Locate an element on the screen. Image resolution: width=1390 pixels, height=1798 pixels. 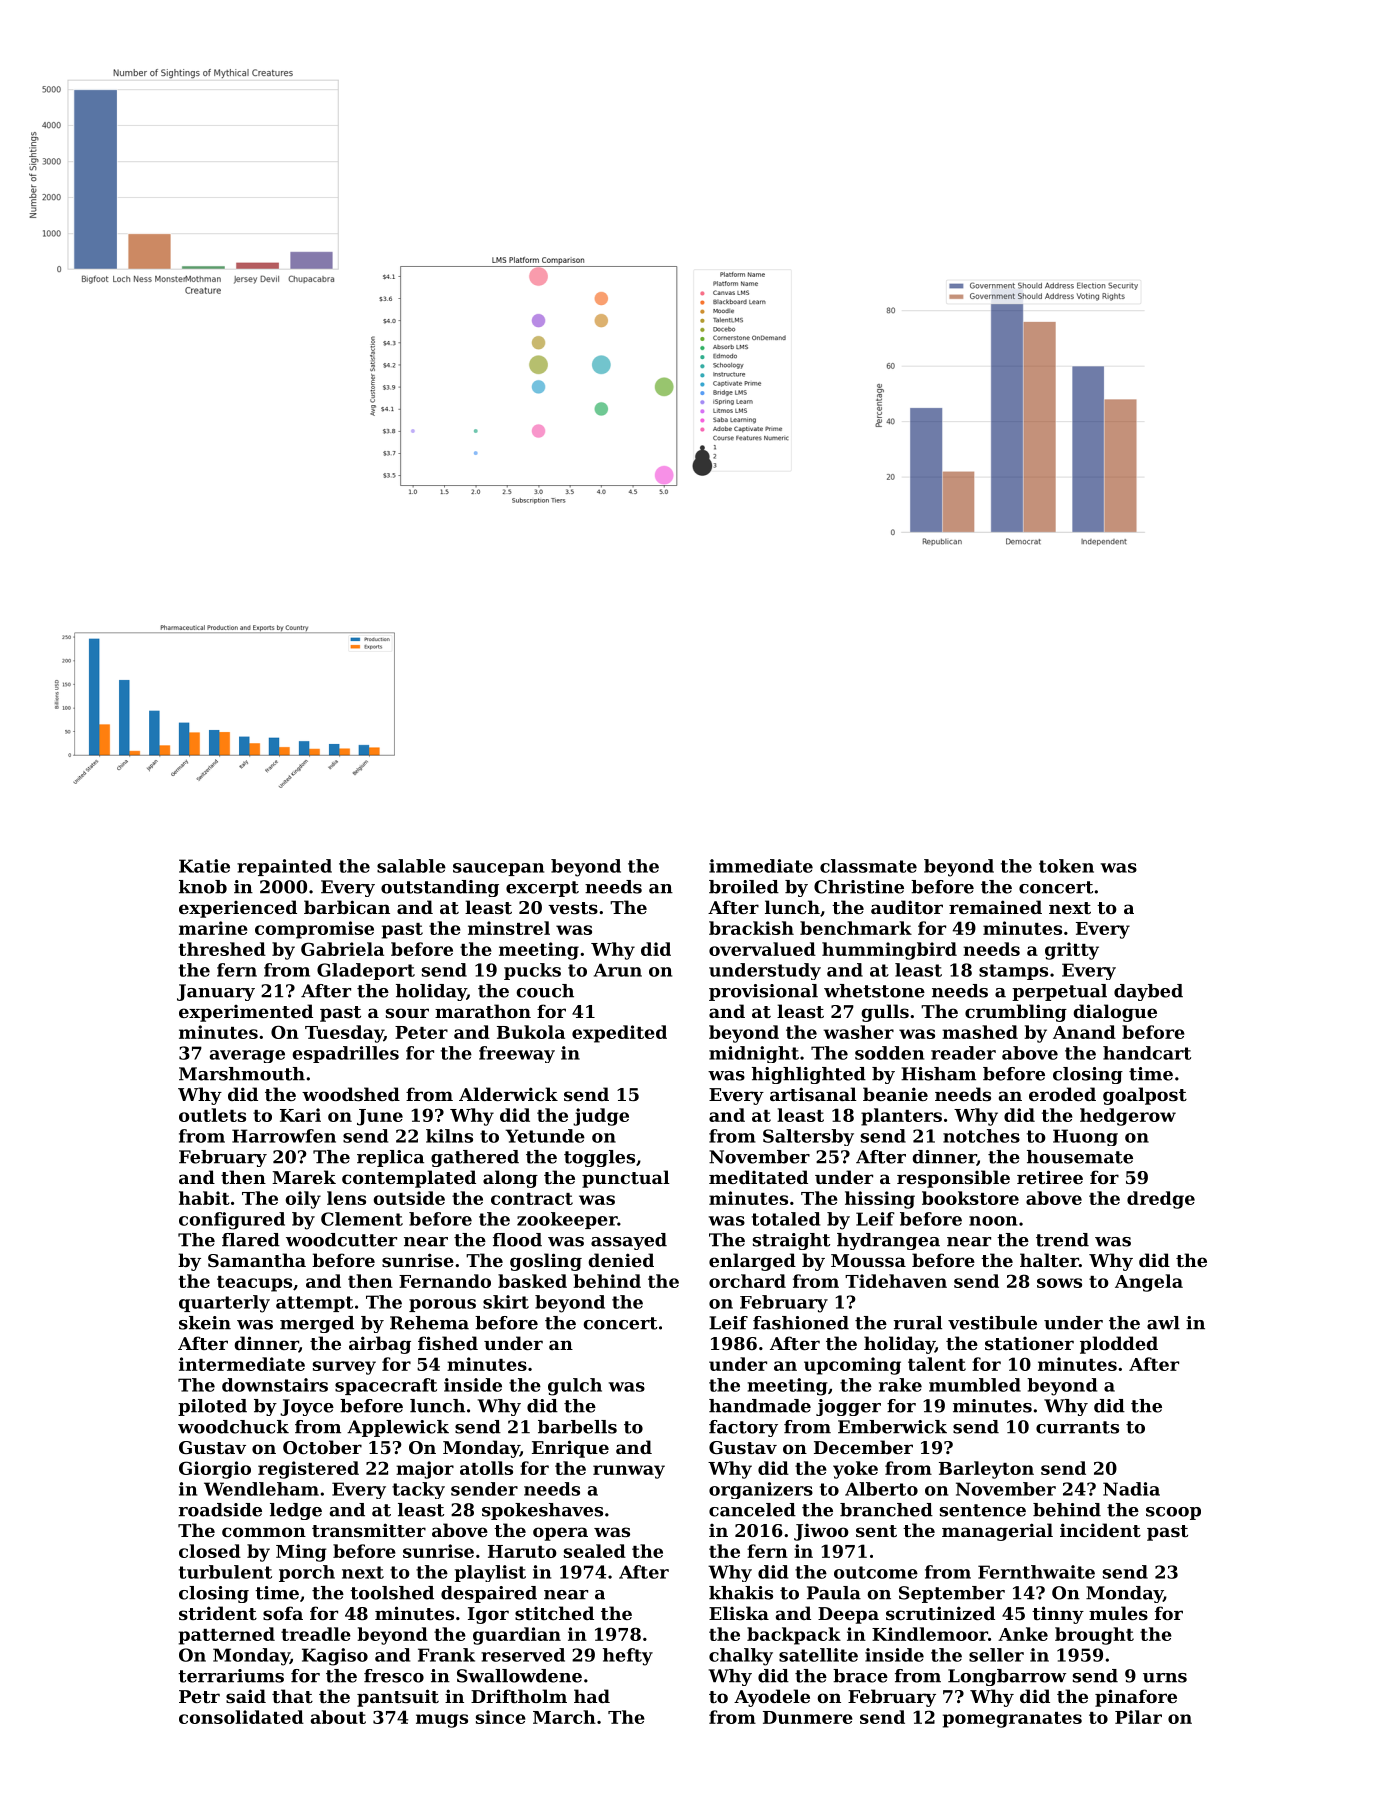
token is located at coordinates (1066, 866).
